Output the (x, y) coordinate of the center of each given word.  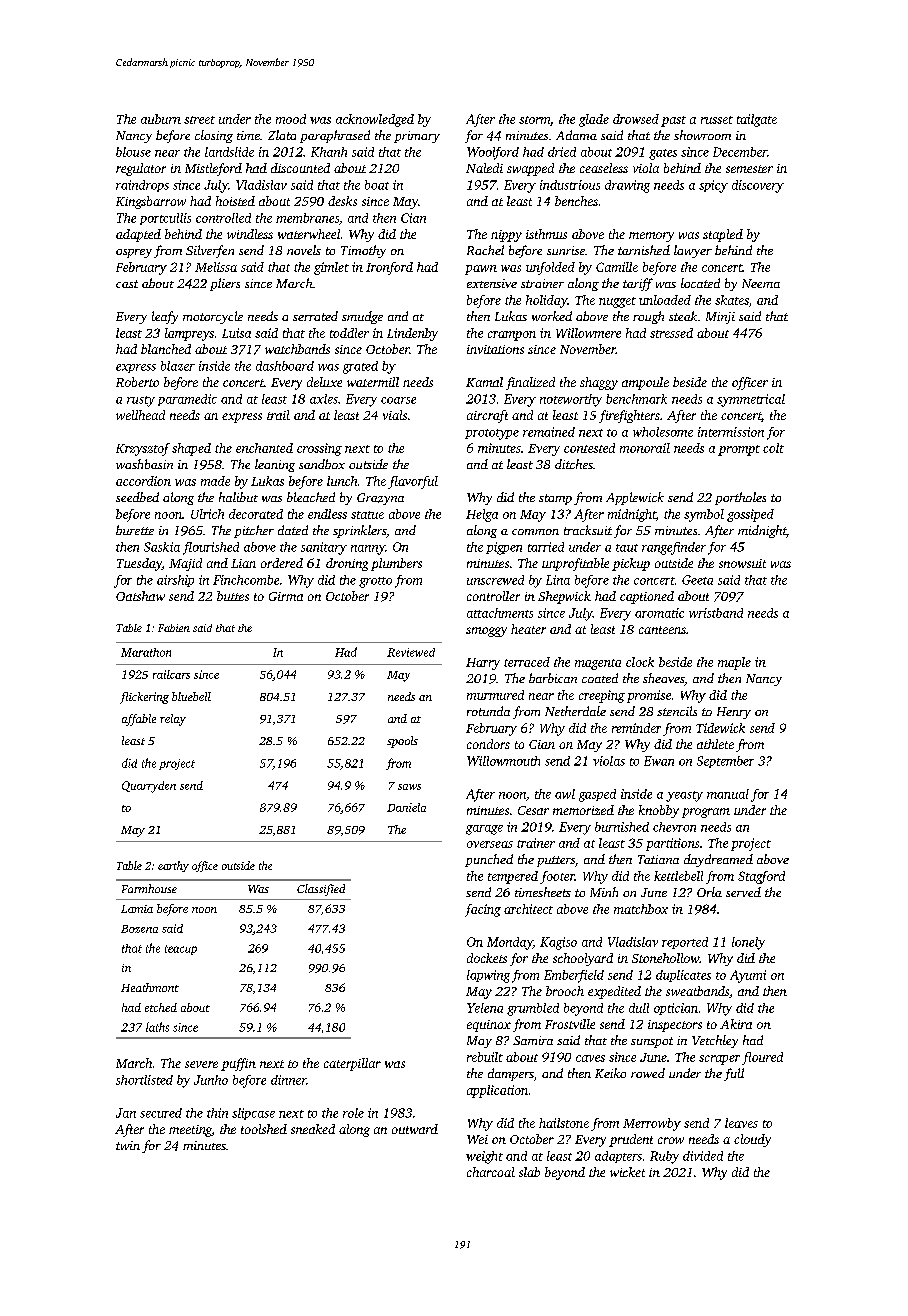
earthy (173, 866)
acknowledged (375, 120)
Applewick (635, 498)
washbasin (144, 464)
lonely (748, 943)
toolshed (264, 1129)
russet (717, 120)
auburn (161, 119)
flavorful (413, 482)
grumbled (533, 1009)
